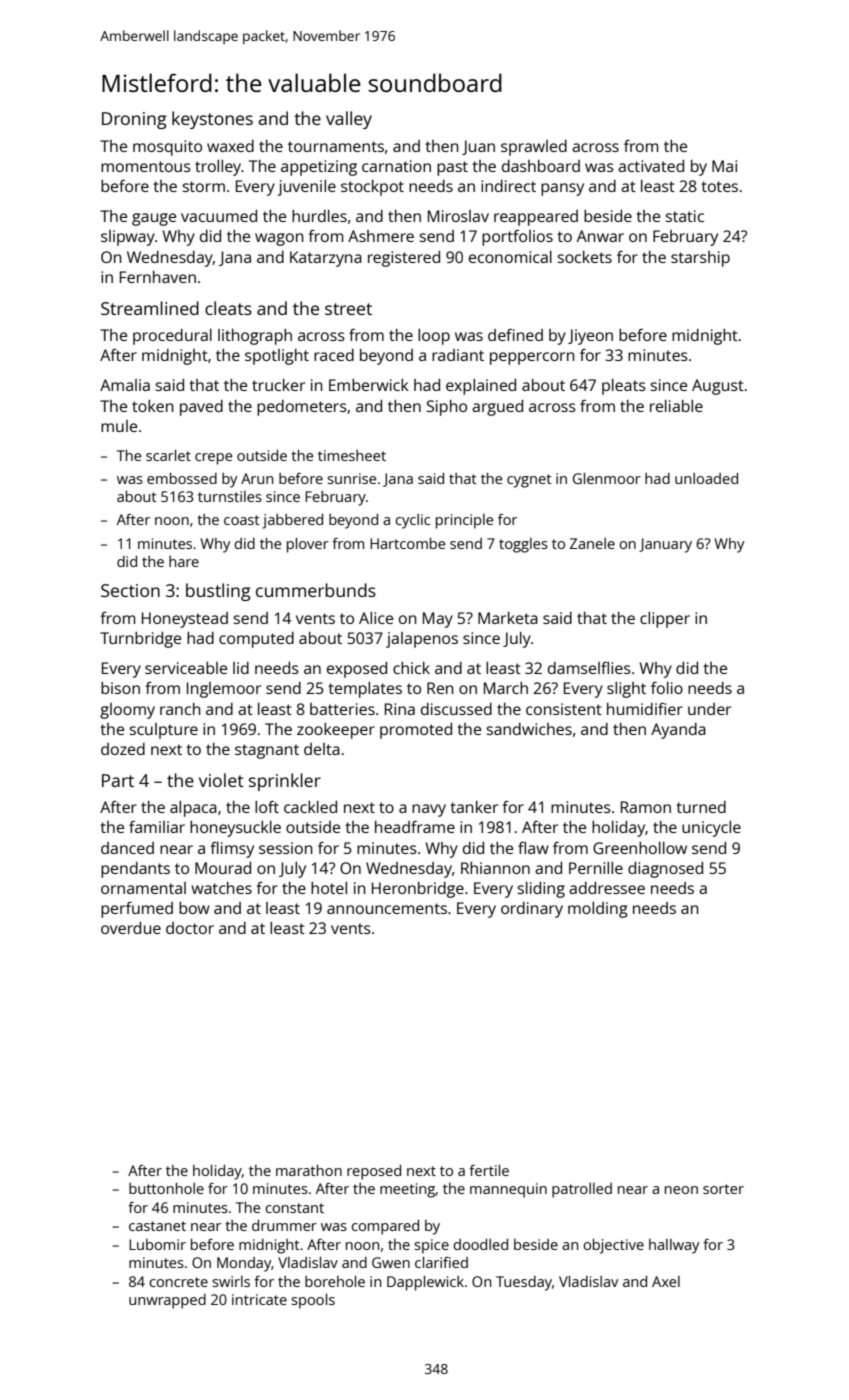  Describe the element at coordinates (665, 870) in the document. I see `diagnosed` at that location.
